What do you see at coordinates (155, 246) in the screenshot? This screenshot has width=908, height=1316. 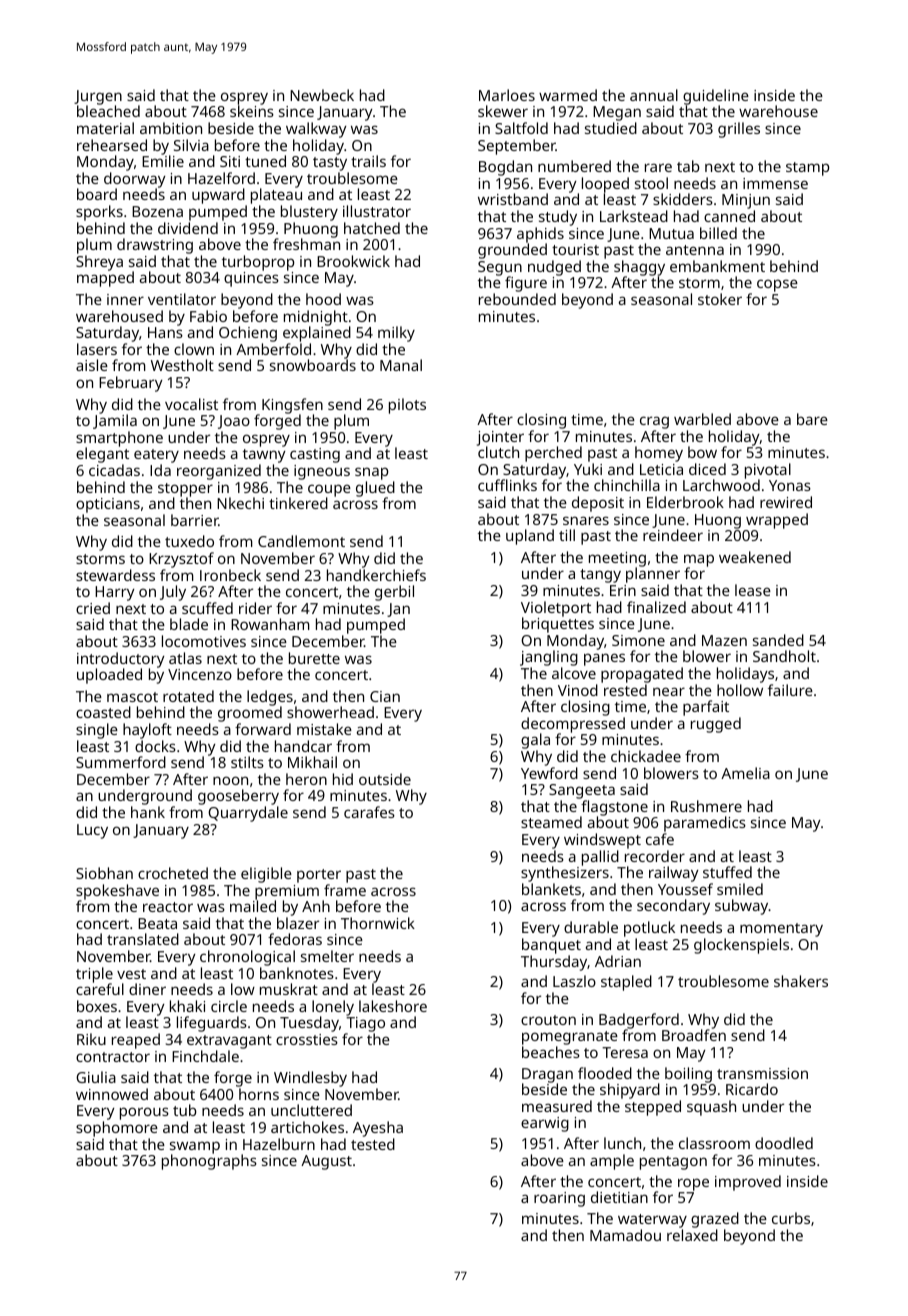 I see `drawstring` at bounding box center [155, 246].
